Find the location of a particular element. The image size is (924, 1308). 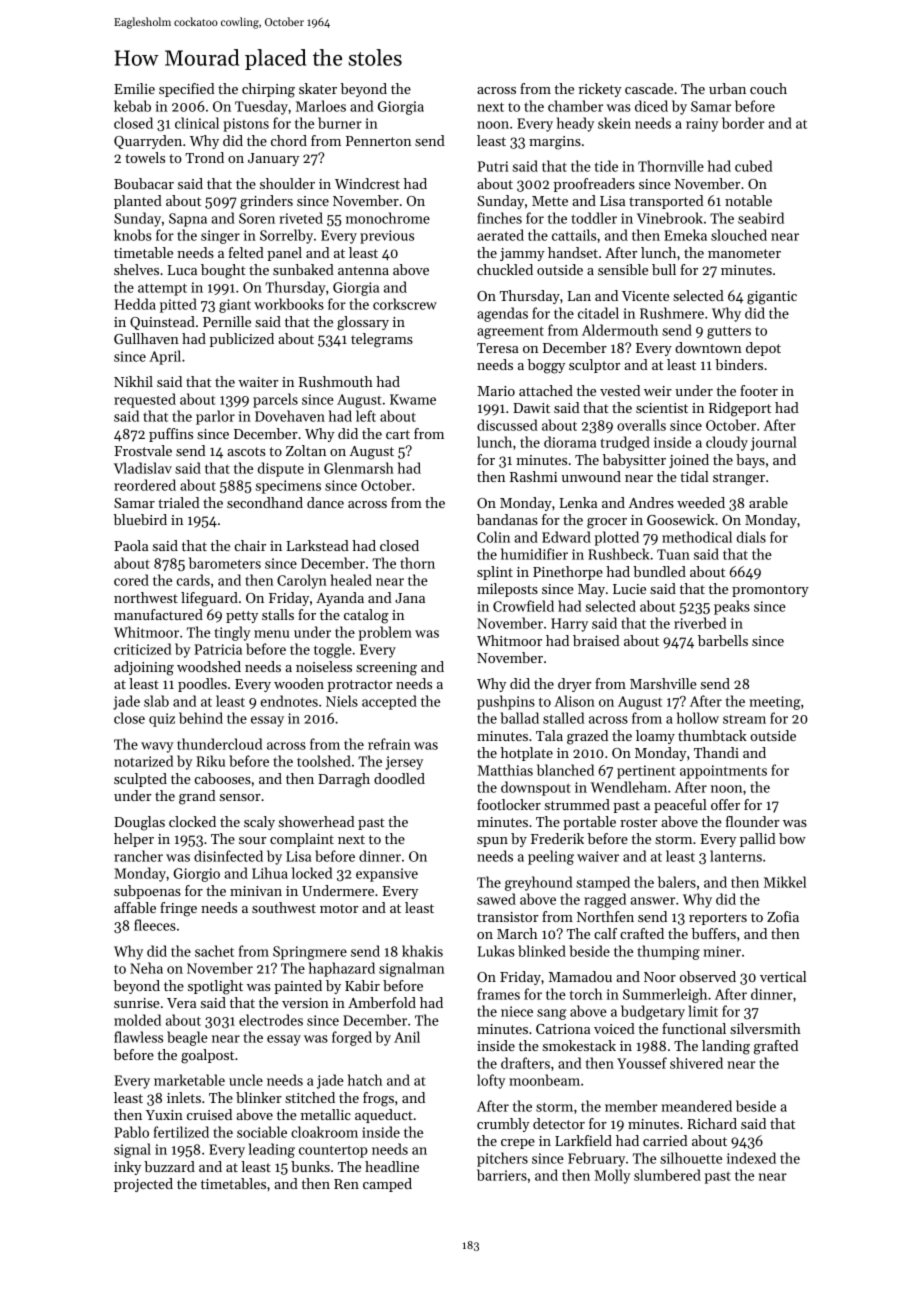

manufactured is located at coordinates (158, 614).
